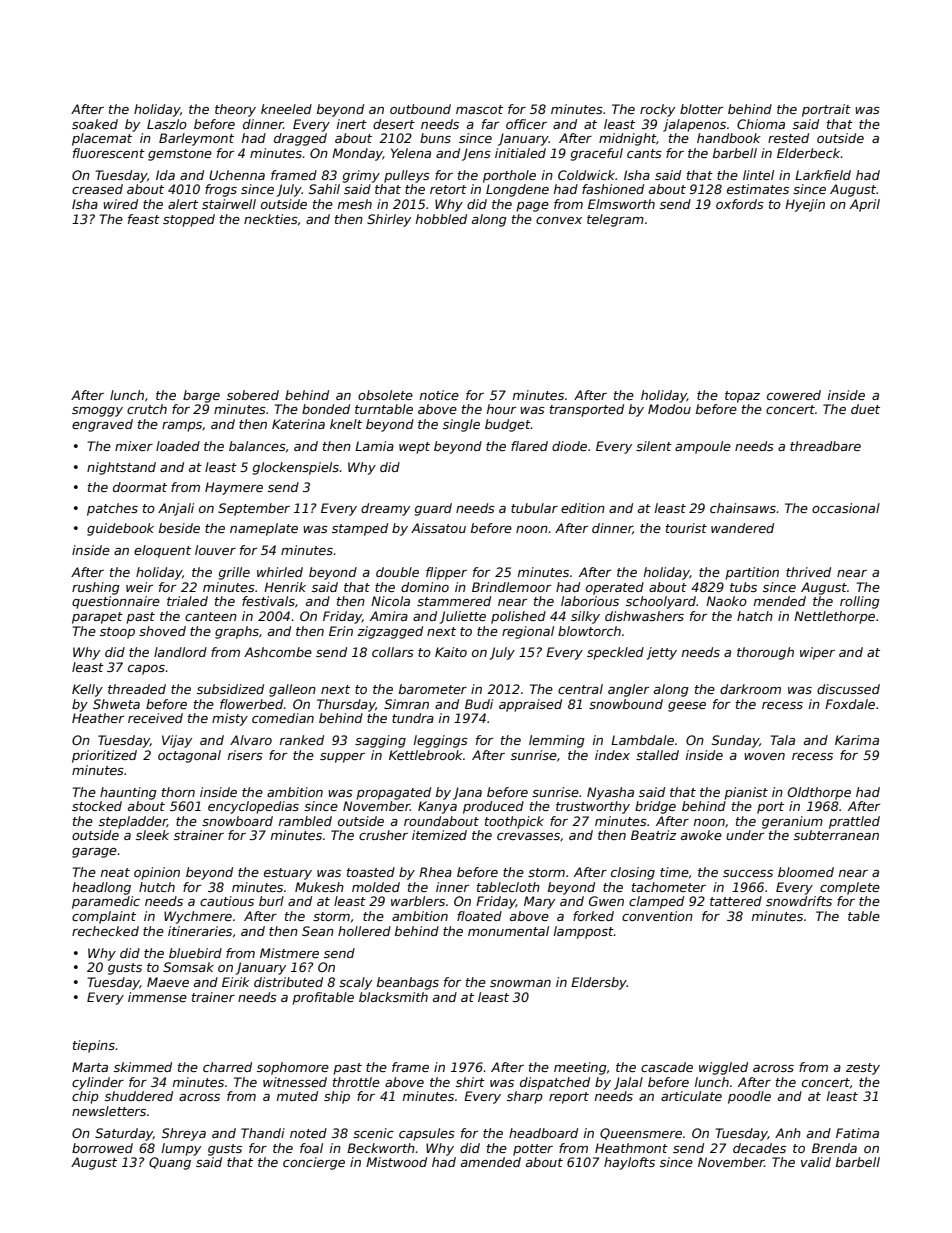 The width and height of the screenshot is (952, 1233). What do you see at coordinates (180, 652) in the screenshot?
I see `landlord` at bounding box center [180, 652].
